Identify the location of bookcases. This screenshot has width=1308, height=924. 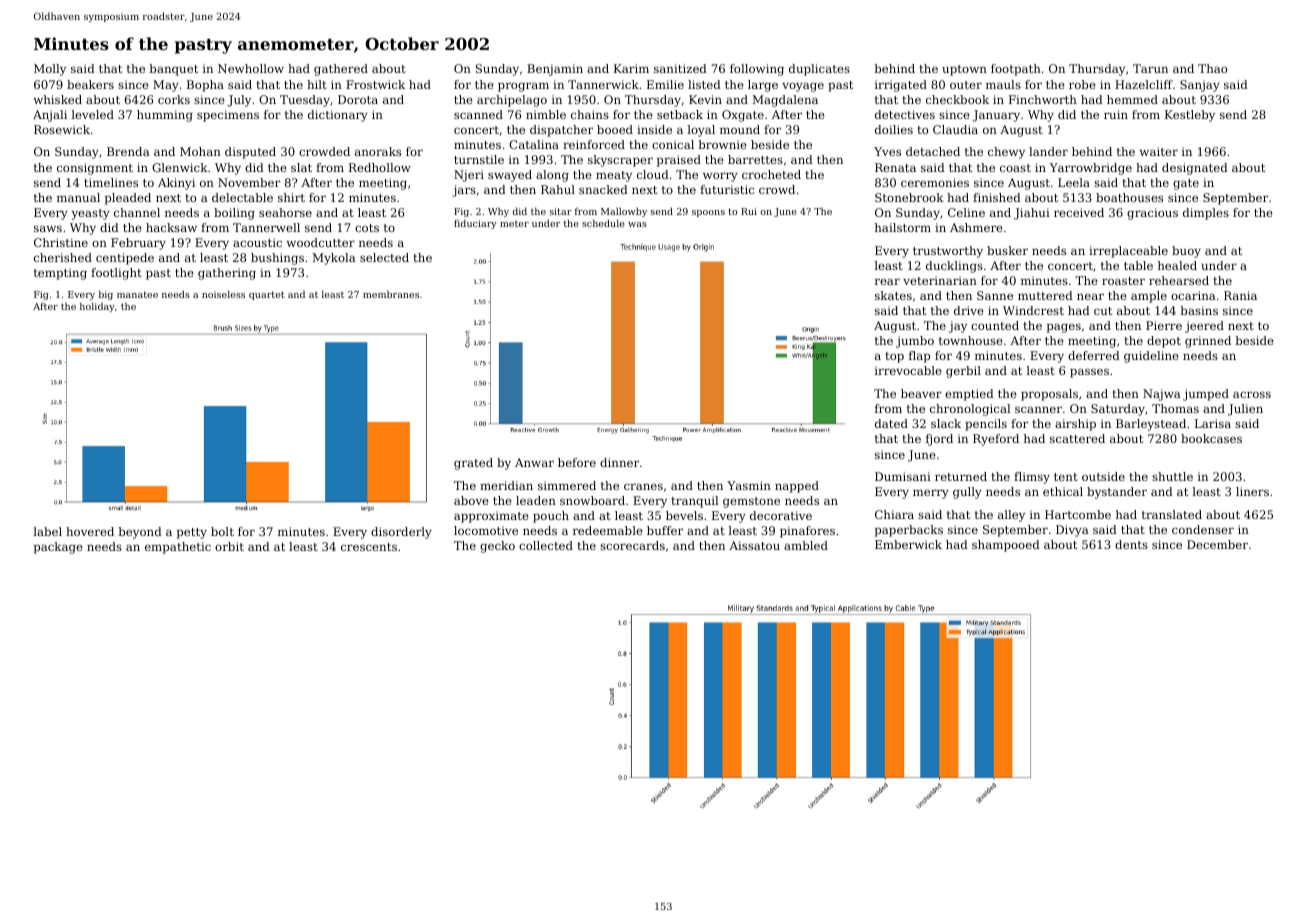
(1211, 438).
